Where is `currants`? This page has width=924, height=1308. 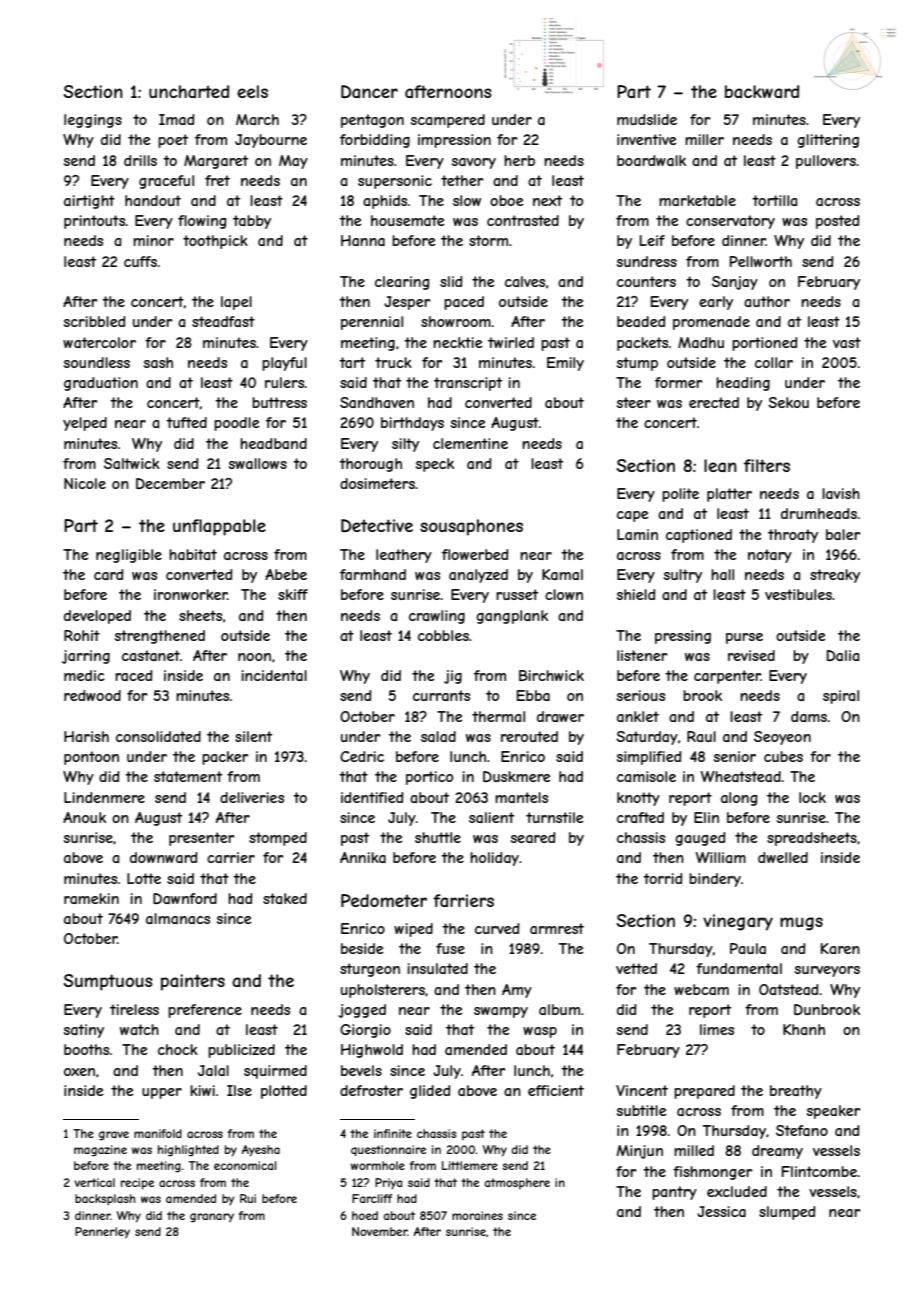 currants is located at coordinates (441, 695).
